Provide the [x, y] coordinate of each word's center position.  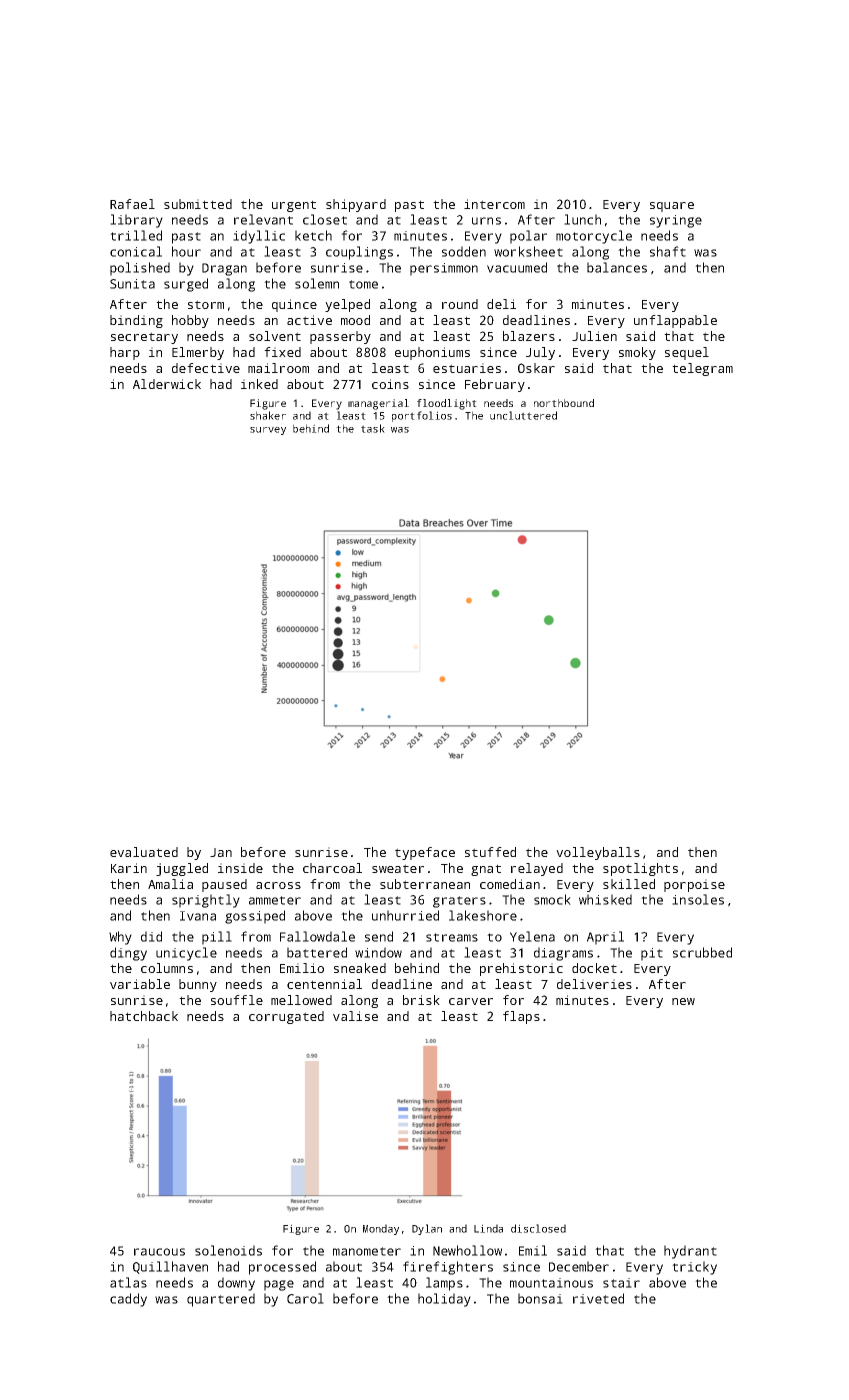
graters [459, 902]
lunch [582, 219]
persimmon [444, 269]
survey [268, 431]
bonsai [540, 1298]
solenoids [228, 1250]
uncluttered [523, 415]
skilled [629, 884]
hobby [190, 321]
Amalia [170, 884]
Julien [594, 336]
